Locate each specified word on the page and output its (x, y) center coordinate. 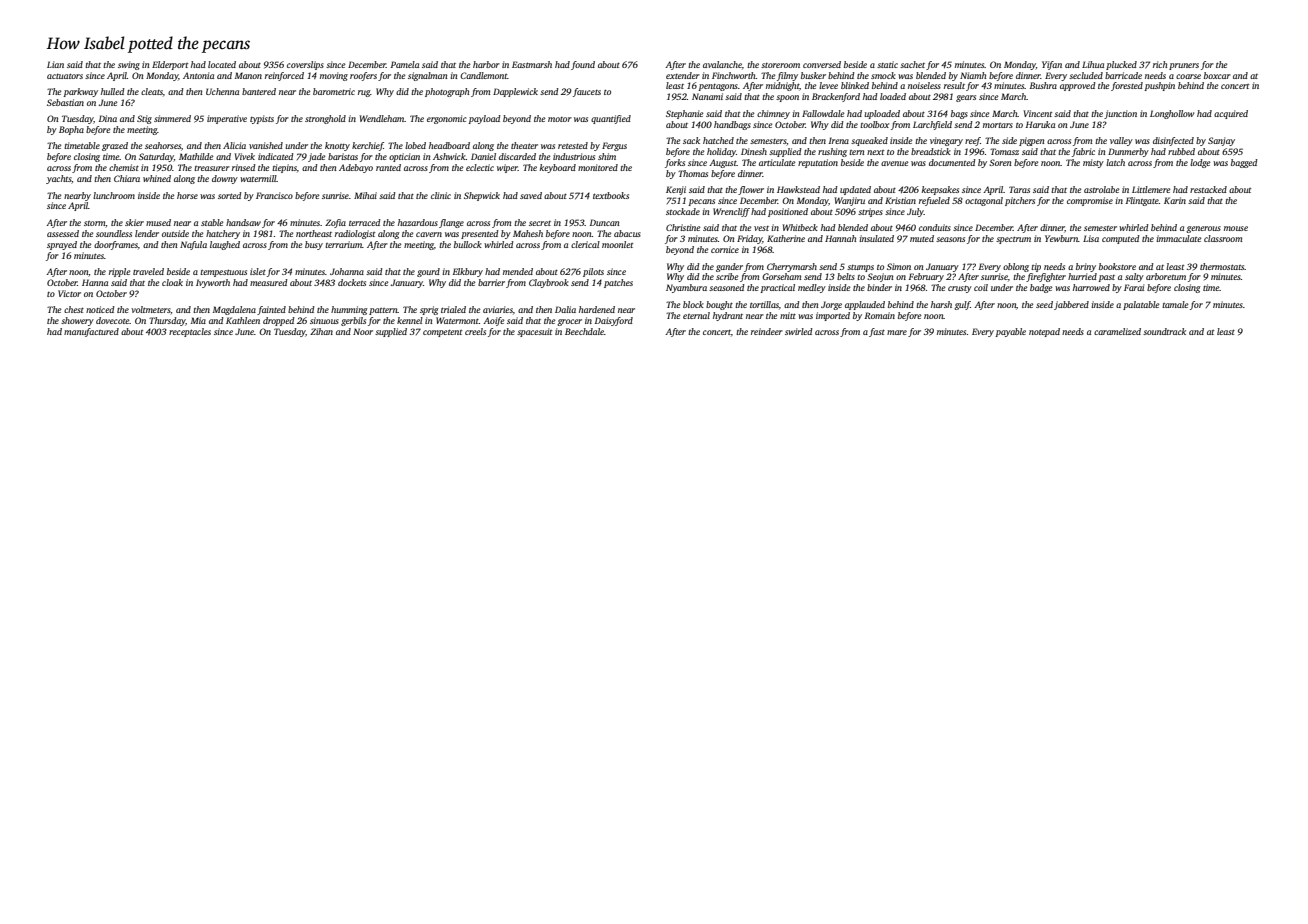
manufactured (91, 332)
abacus (627, 233)
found (583, 65)
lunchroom (114, 195)
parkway (80, 92)
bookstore (1117, 266)
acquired (1231, 114)
